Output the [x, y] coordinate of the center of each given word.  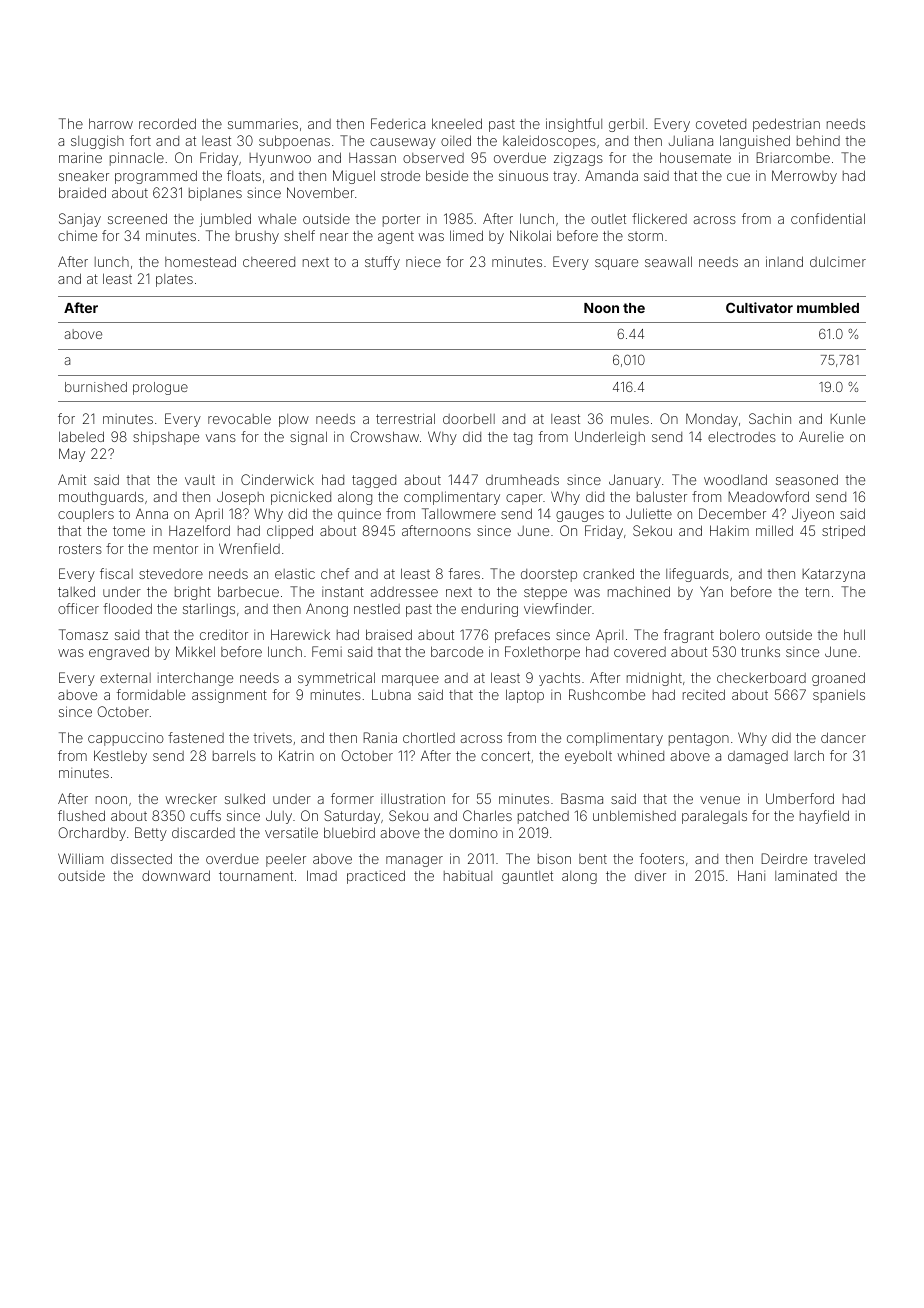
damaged [758, 757]
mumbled [828, 308]
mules [630, 418]
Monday [712, 420]
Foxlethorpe [542, 653]
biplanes [215, 194]
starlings [209, 610]
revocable [239, 418]
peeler [286, 860]
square [616, 264]
